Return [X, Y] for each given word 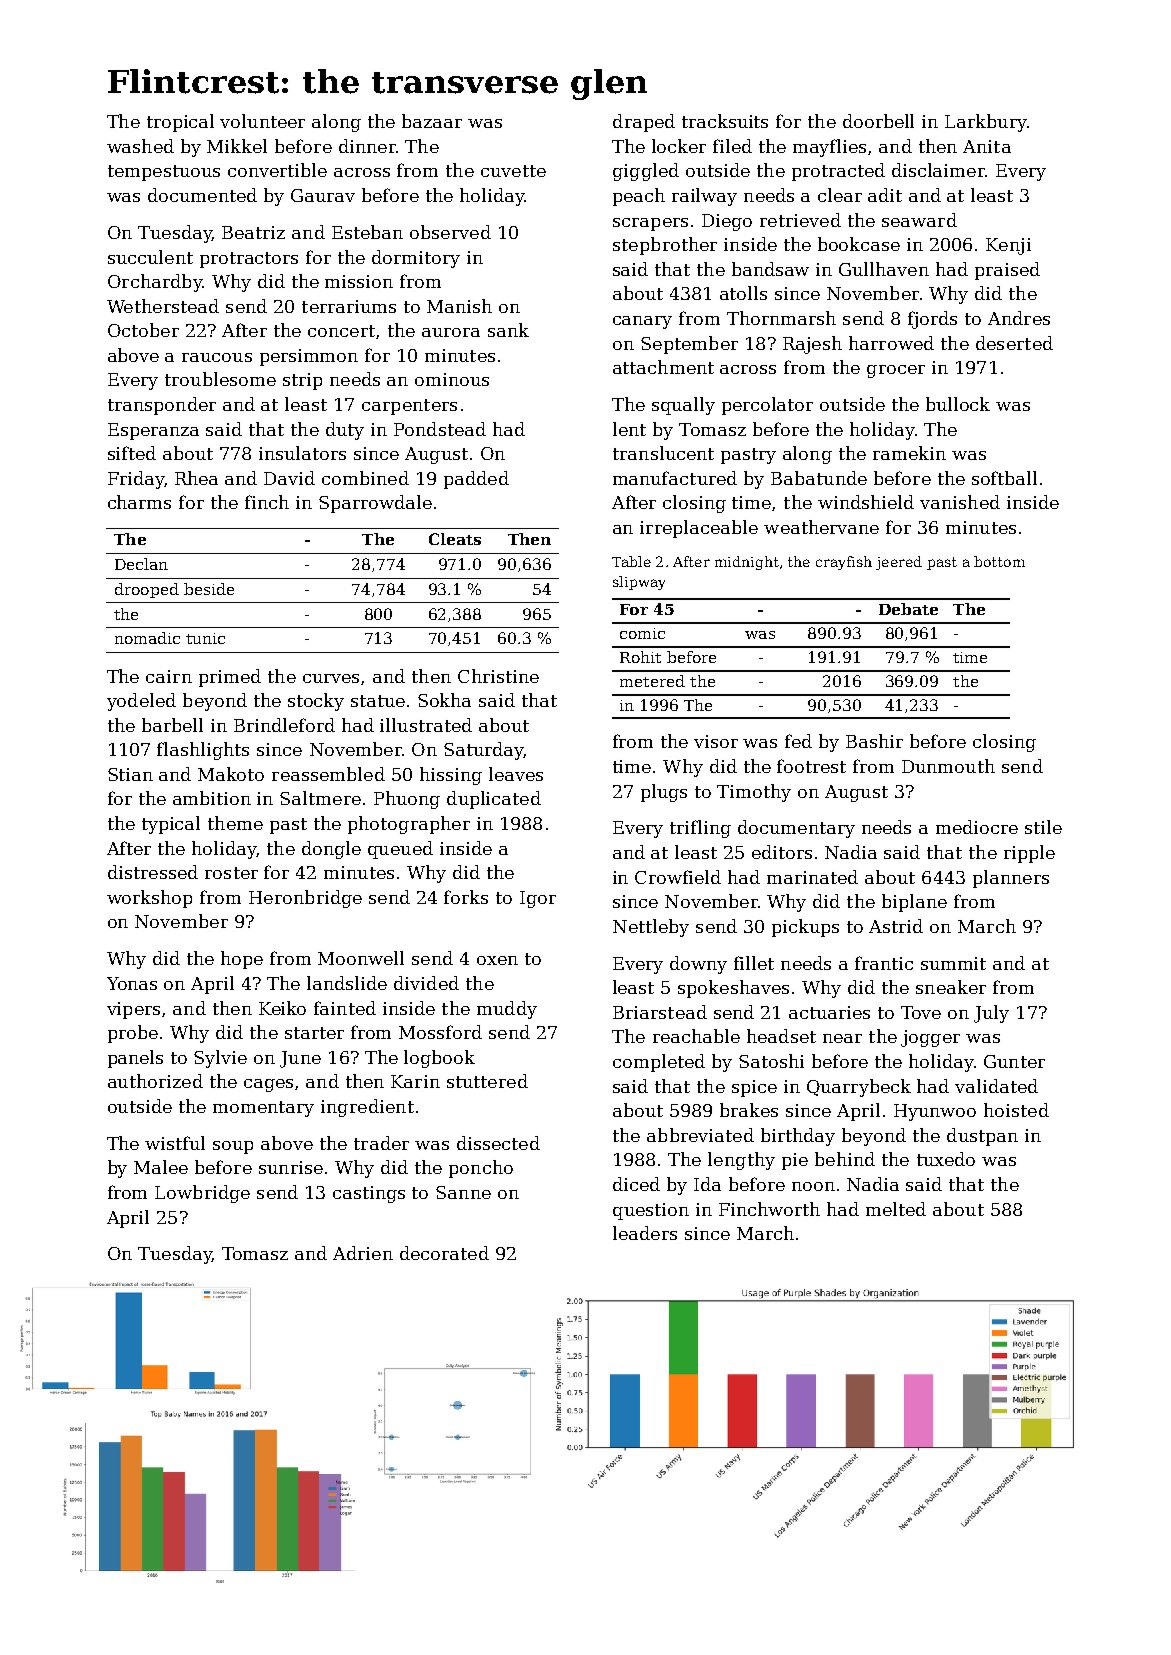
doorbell [878, 121]
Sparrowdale [375, 504]
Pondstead [440, 429]
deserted [1014, 343]
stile [1043, 827]
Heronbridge [305, 899]
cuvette [513, 171]
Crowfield [678, 877]
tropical [180, 123]
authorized [155, 1081]
